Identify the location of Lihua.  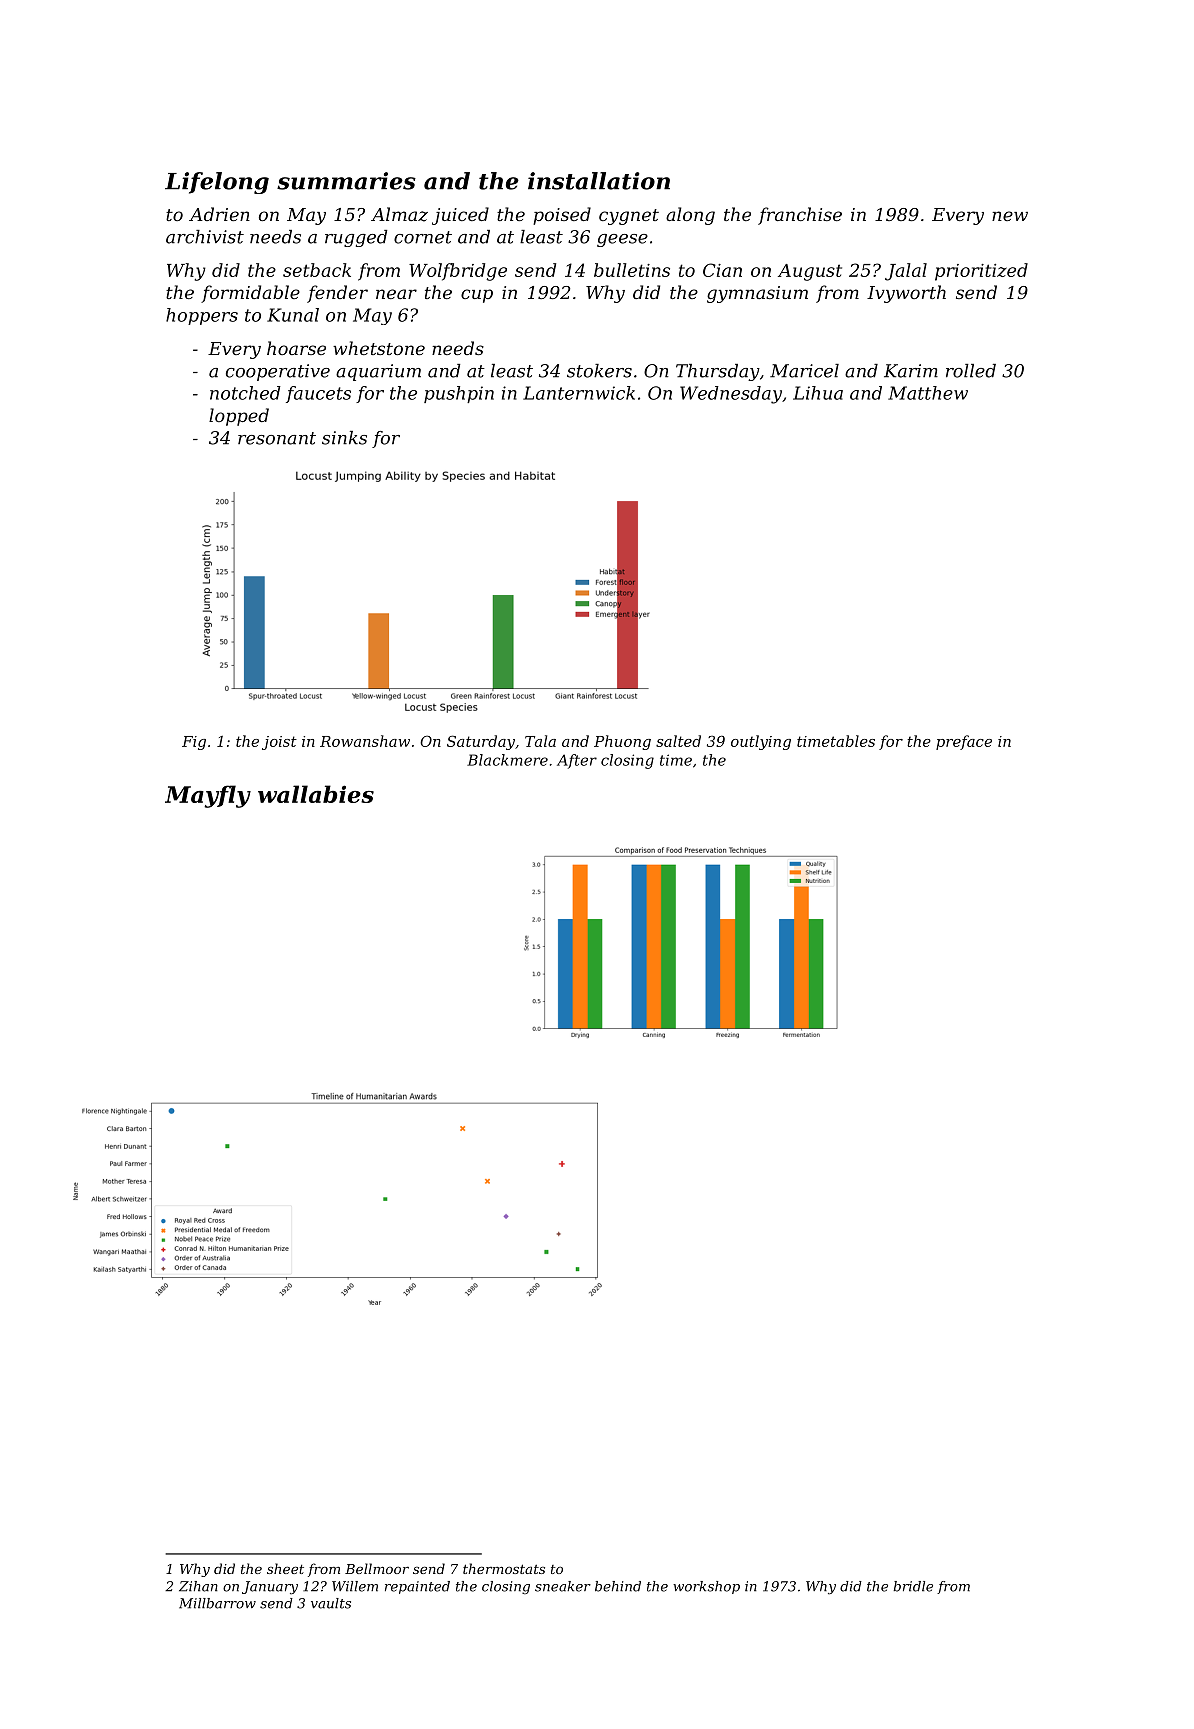
(818, 393).
